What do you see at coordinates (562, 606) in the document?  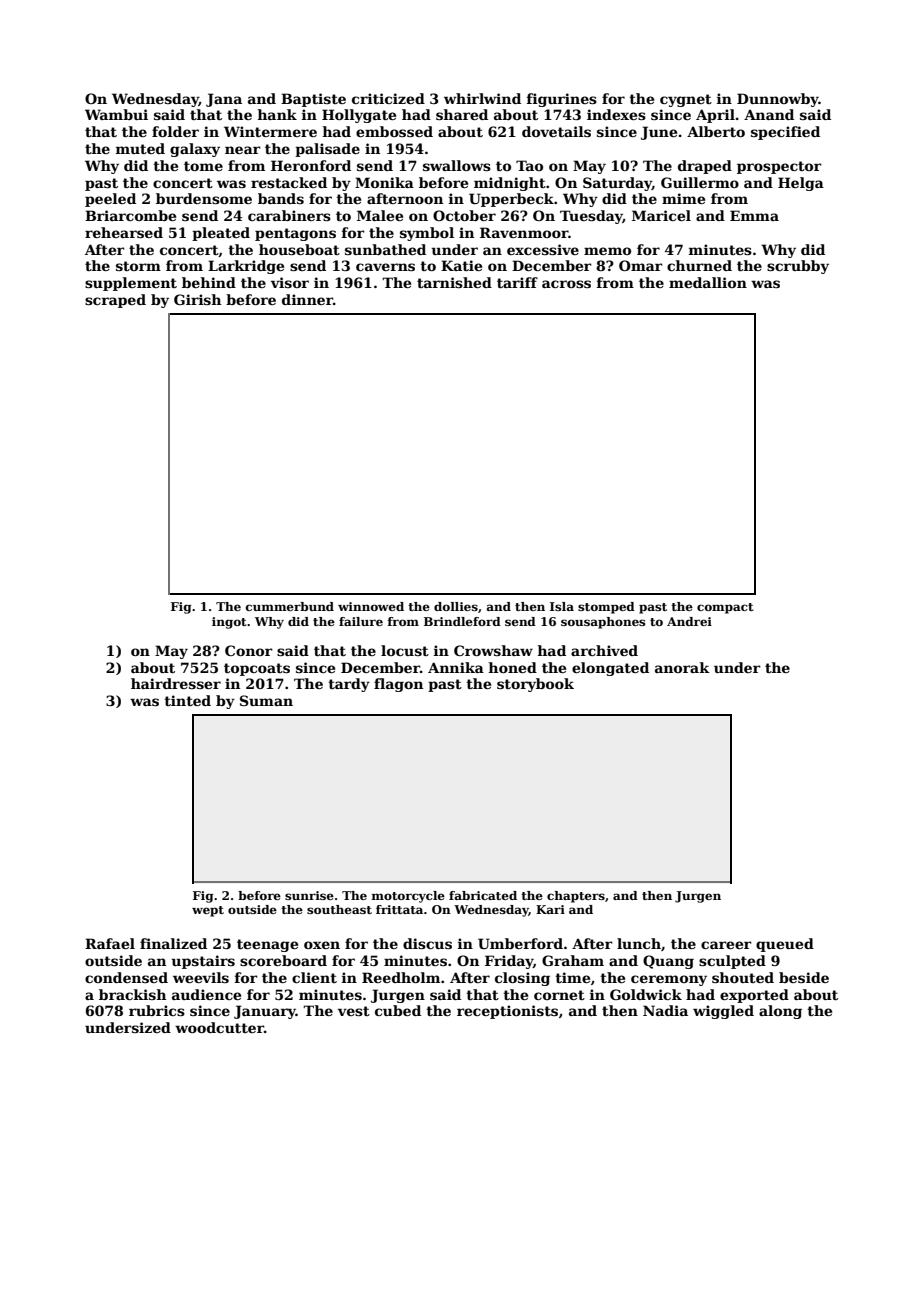 I see `Isla` at bounding box center [562, 606].
